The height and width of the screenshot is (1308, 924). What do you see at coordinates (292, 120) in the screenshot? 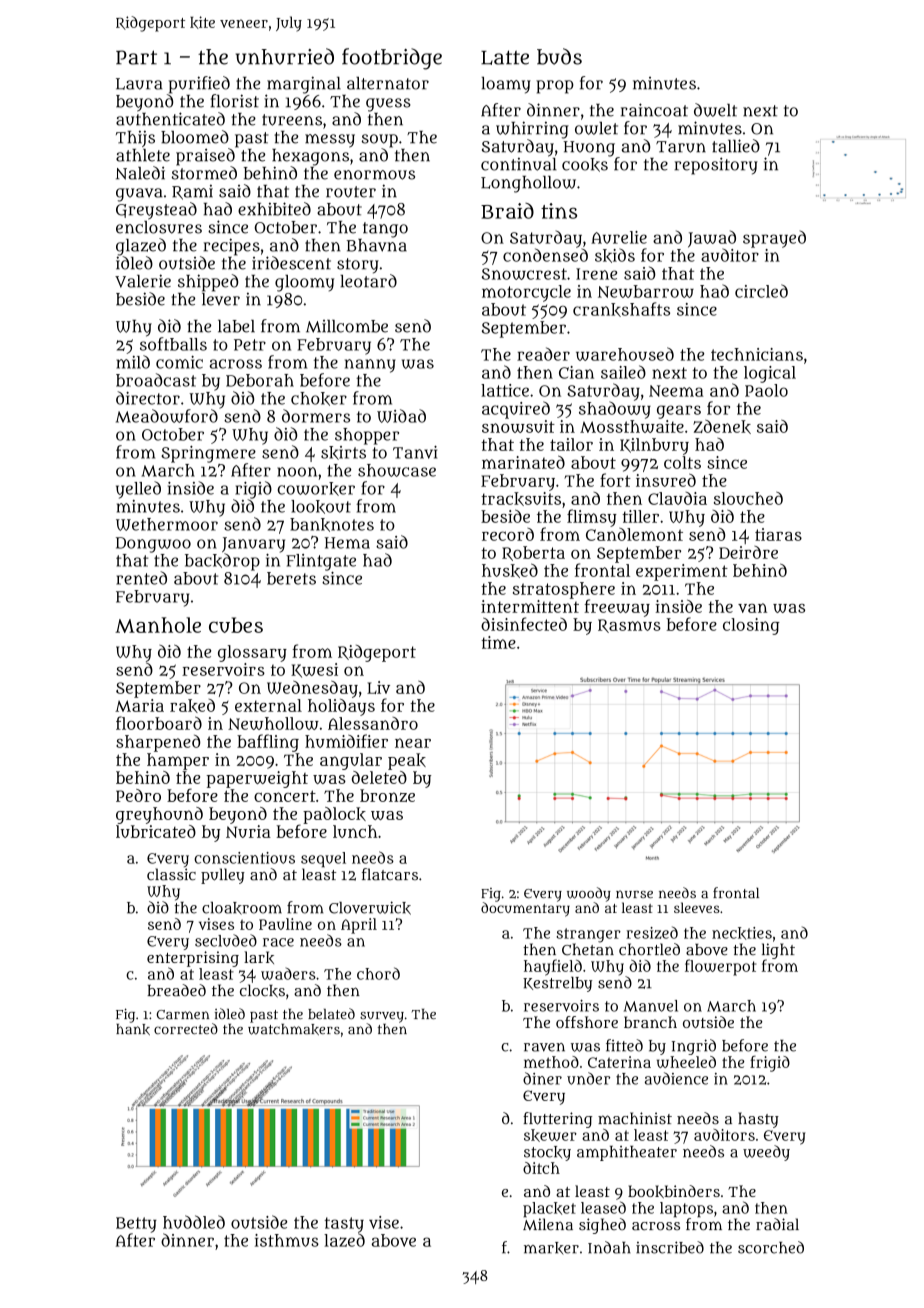
I see `tureens` at bounding box center [292, 120].
